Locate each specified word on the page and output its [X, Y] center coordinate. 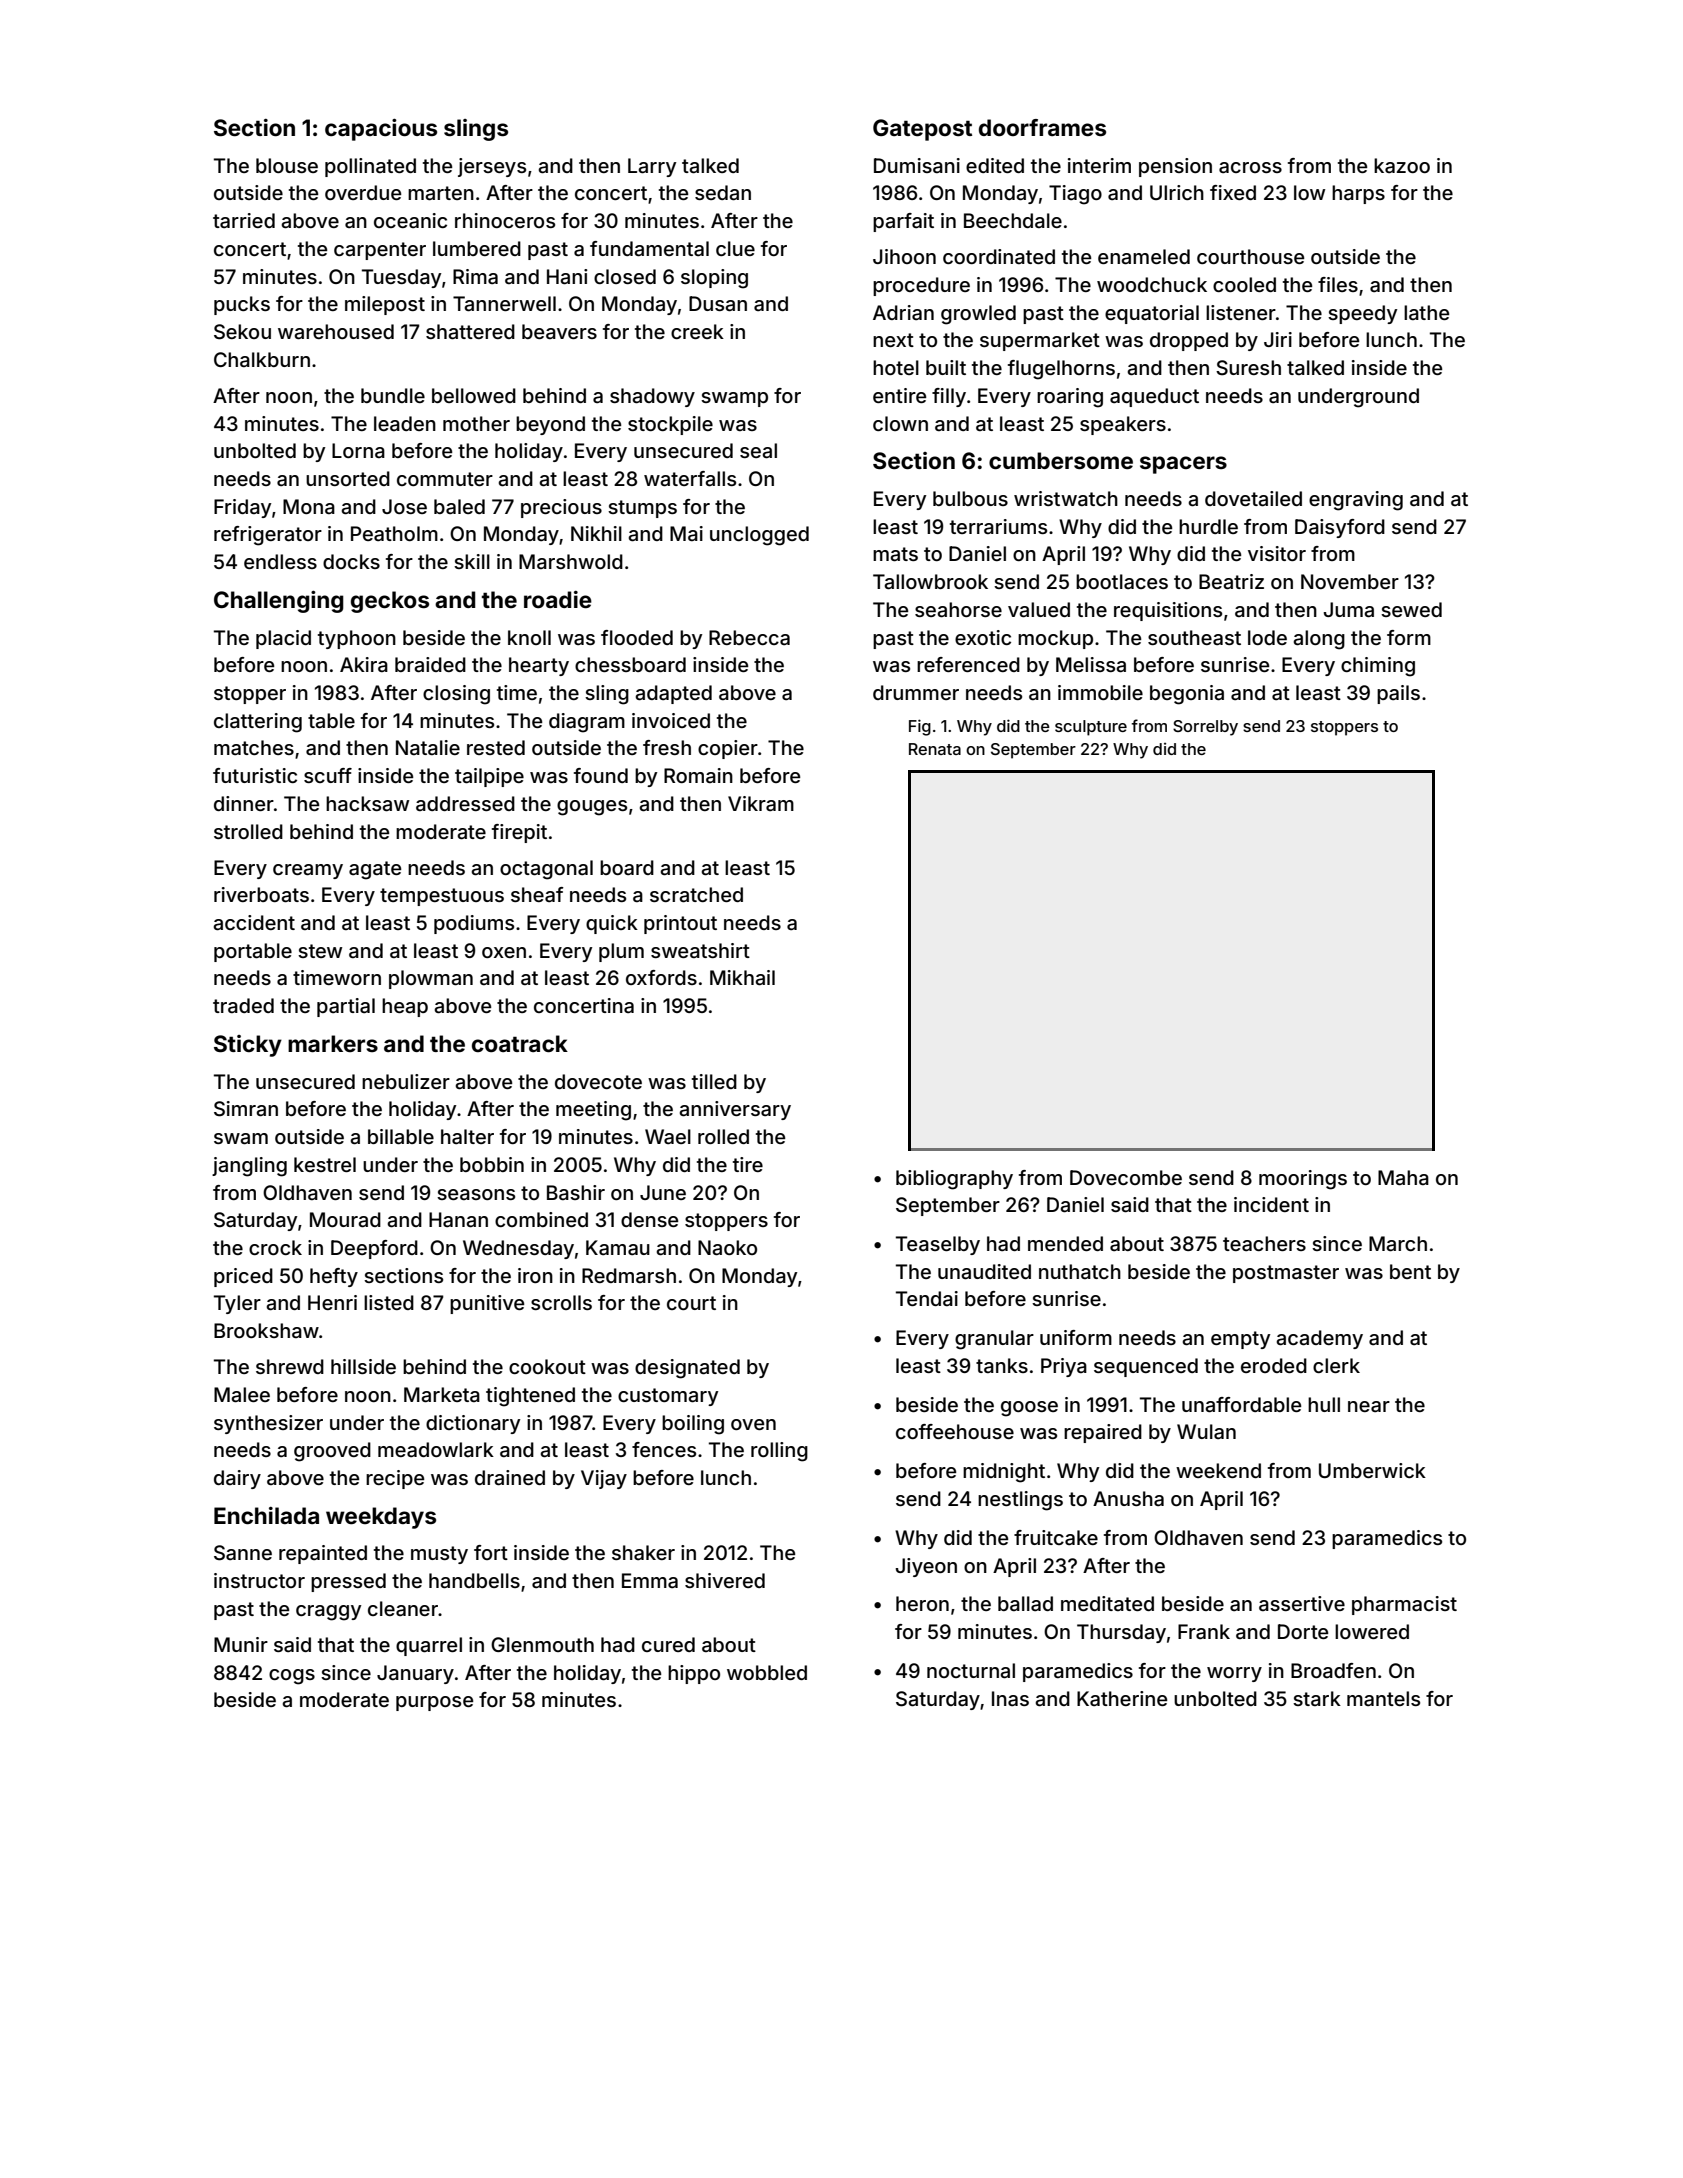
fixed [1233, 192]
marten [441, 193]
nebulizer [406, 1081]
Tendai [927, 1298]
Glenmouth [542, 1644]
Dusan [718, 304]
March [1398, 1244]
